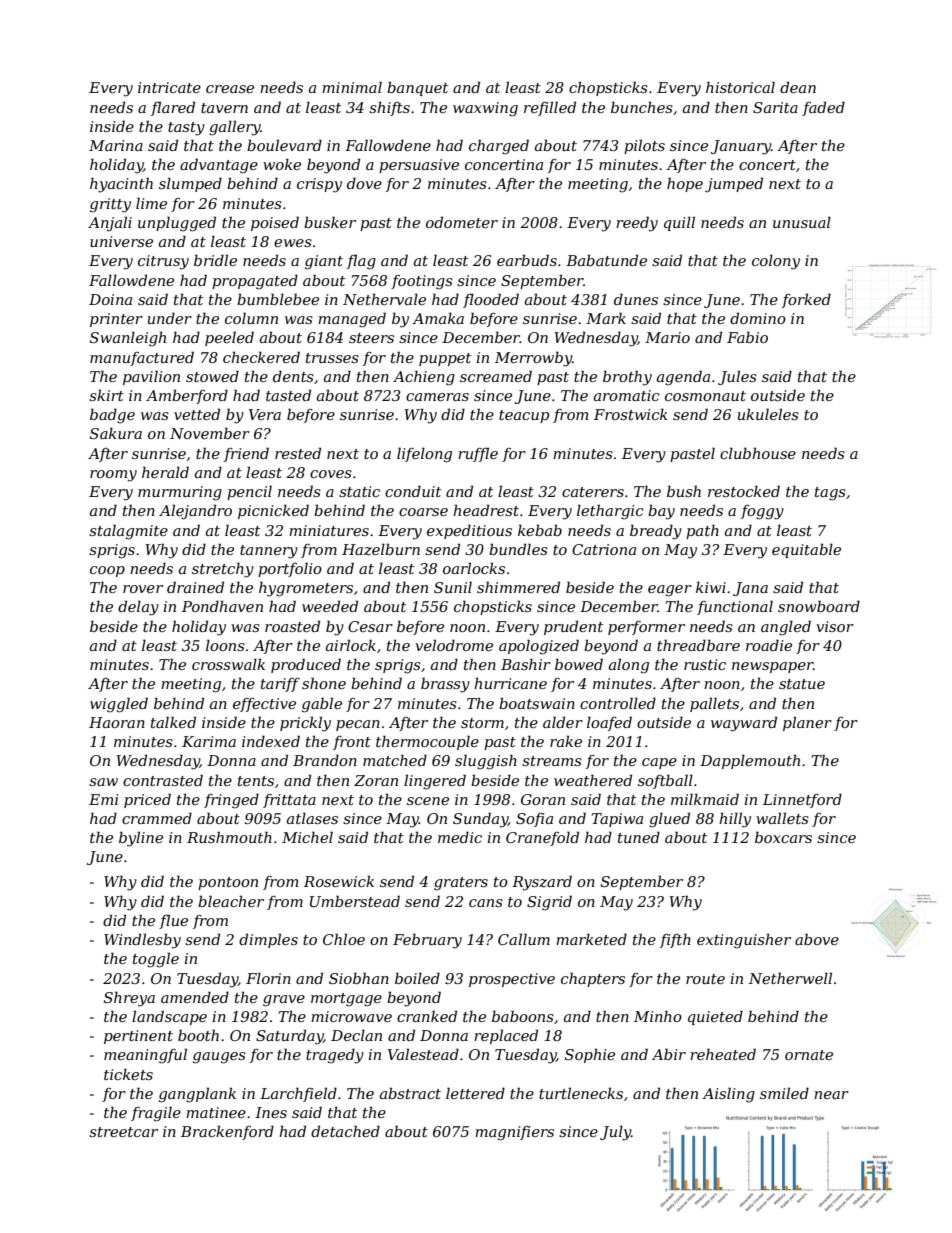 Image resolution: width=952 pixels, height=1233 pixels. I want to click on Shreya, so click(129, 999).
